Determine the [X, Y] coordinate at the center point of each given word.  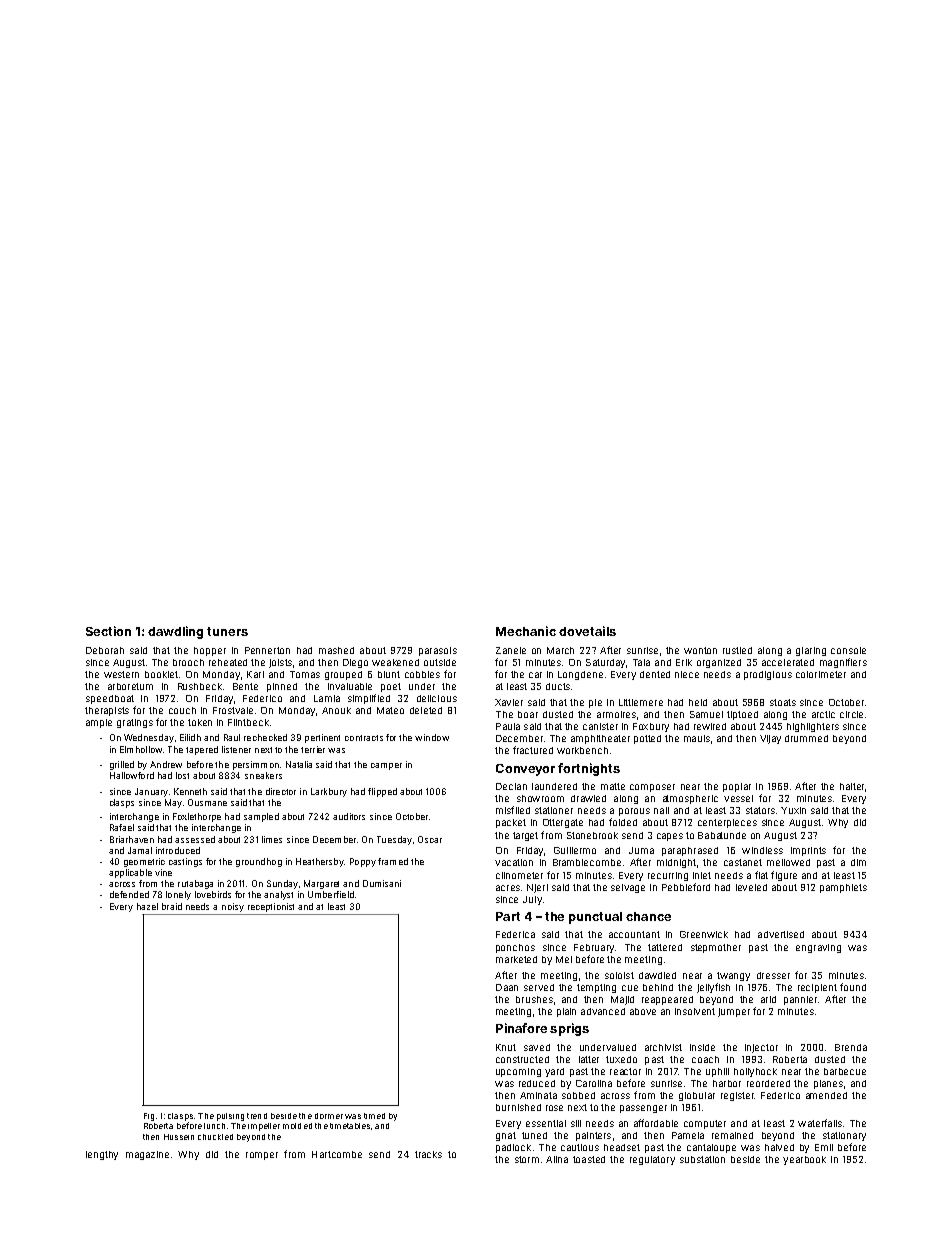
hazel [147, 906]
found [853, 987]
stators [760, 810]
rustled [737, 650]
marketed [516, 959]
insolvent [695, 1011]
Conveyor [525, 770]
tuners [227, 631]
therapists [107, 711]
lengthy [102, 1155]
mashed [336, 650]
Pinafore [521, 1028]
